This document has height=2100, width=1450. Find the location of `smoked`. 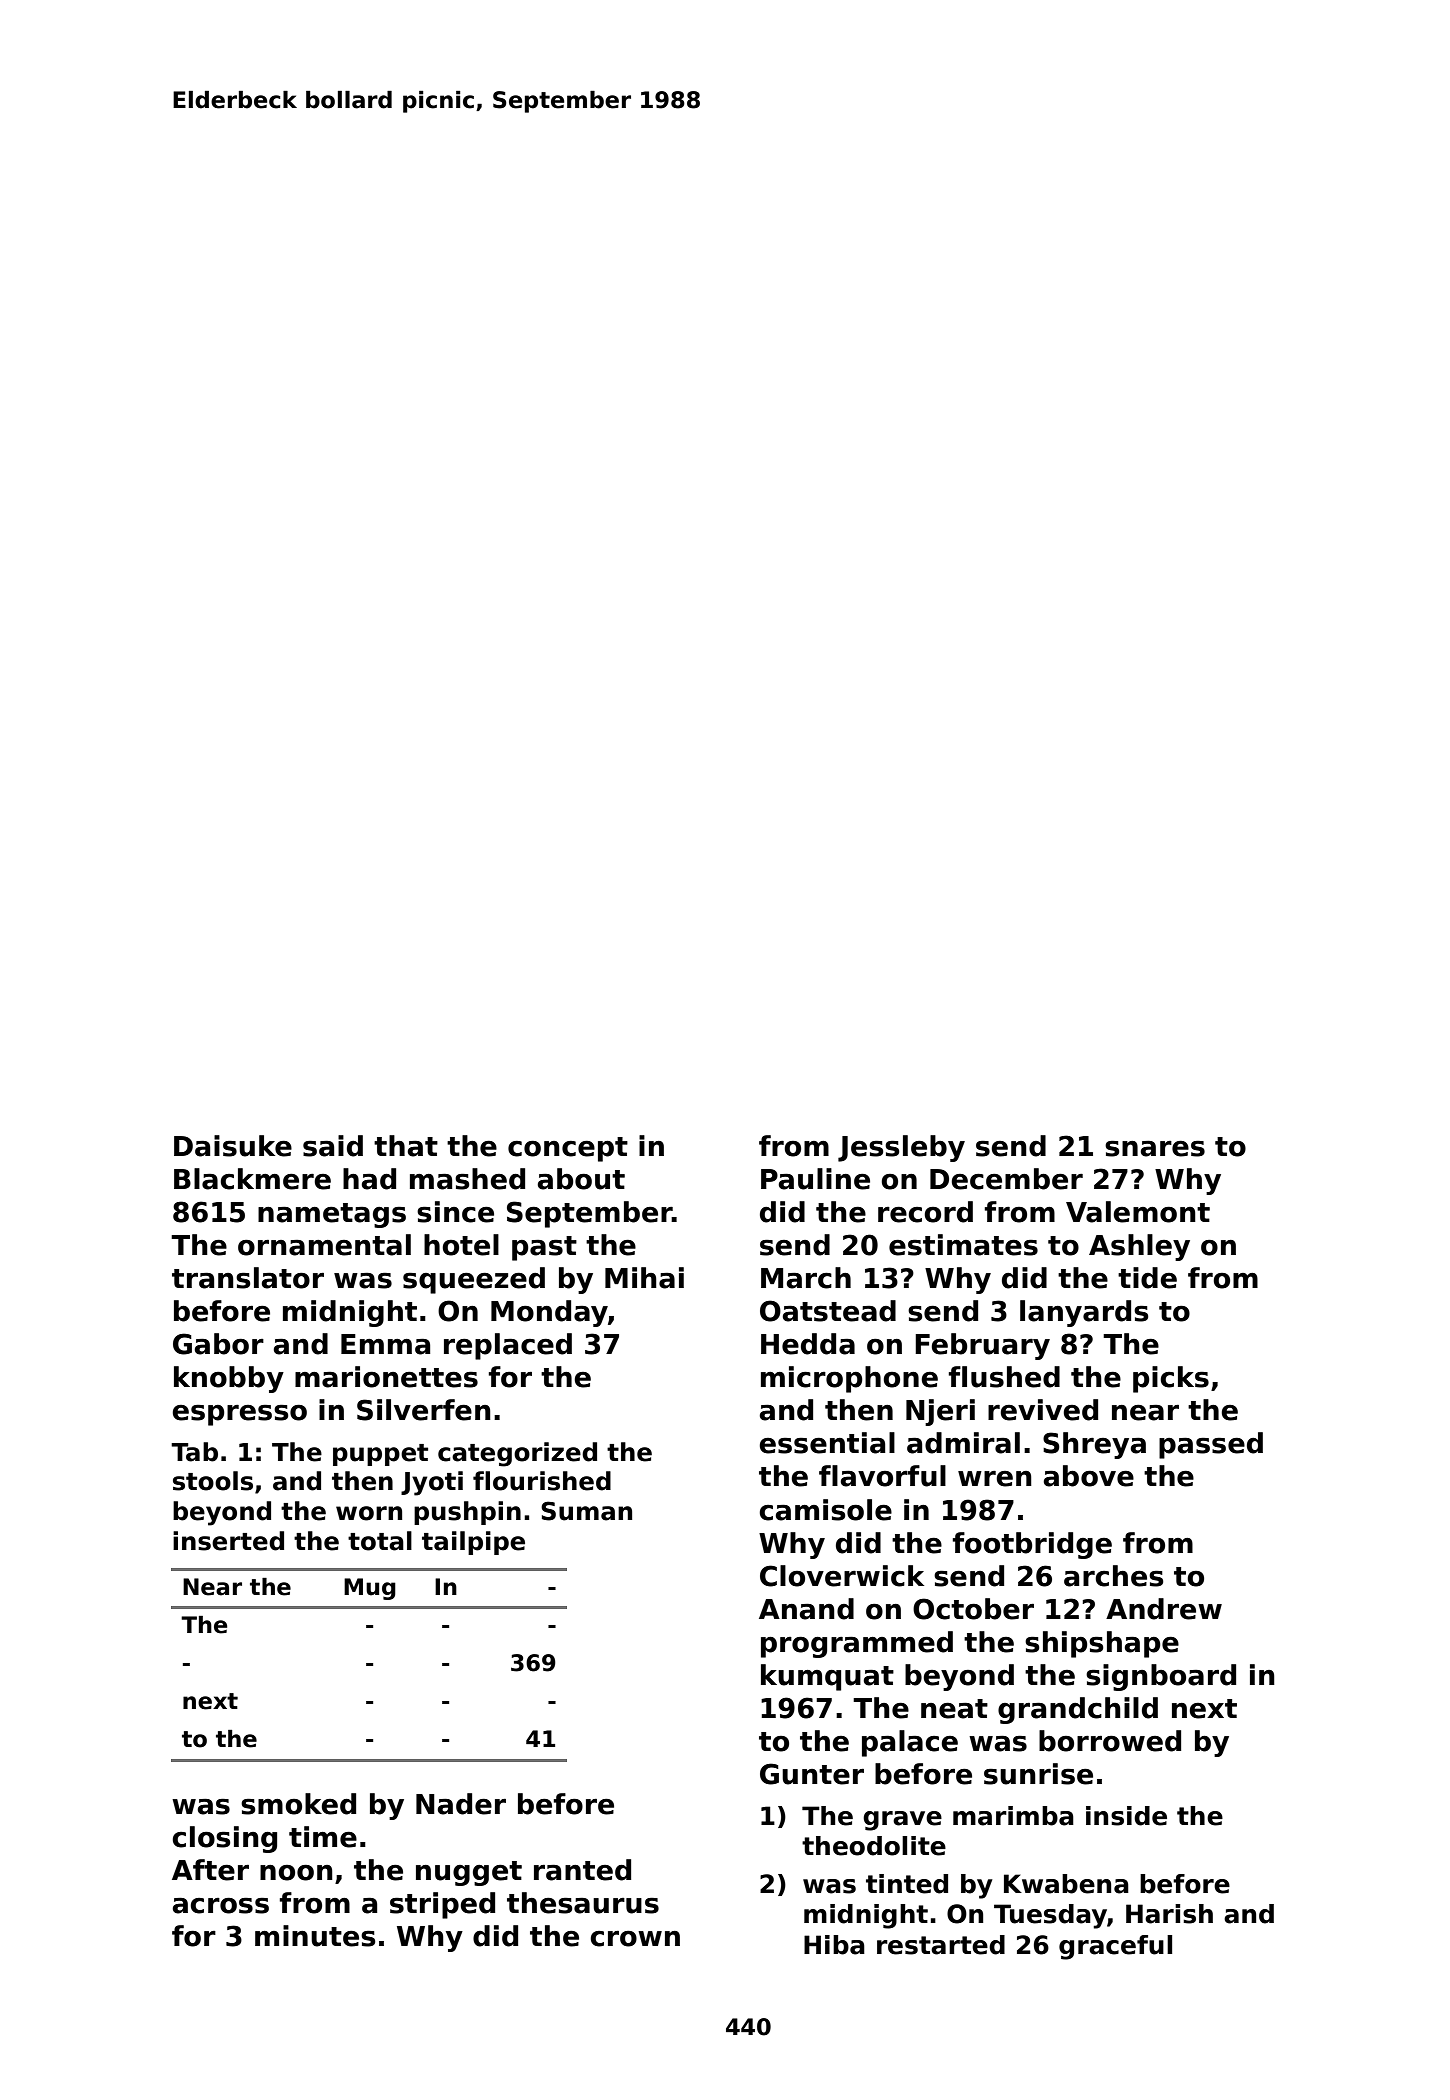

smoked is located at coordinates (298, 1804).
